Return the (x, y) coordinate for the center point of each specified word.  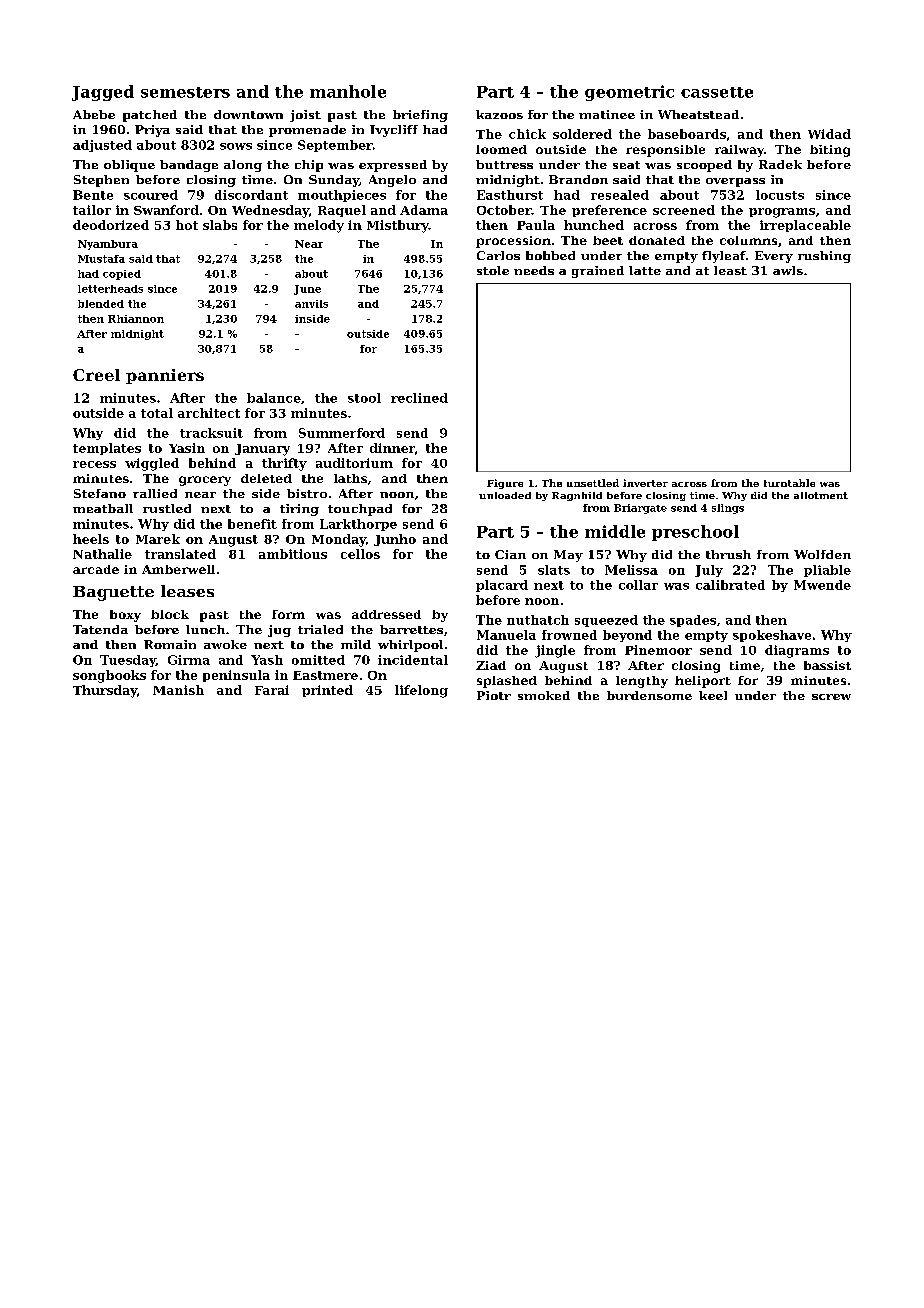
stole (493, 270)
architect (209, 413)
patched (150, 116)
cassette (717, 92)
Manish (178, 690)
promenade (307, 131)
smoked (544, 695)
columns (748, 240)
